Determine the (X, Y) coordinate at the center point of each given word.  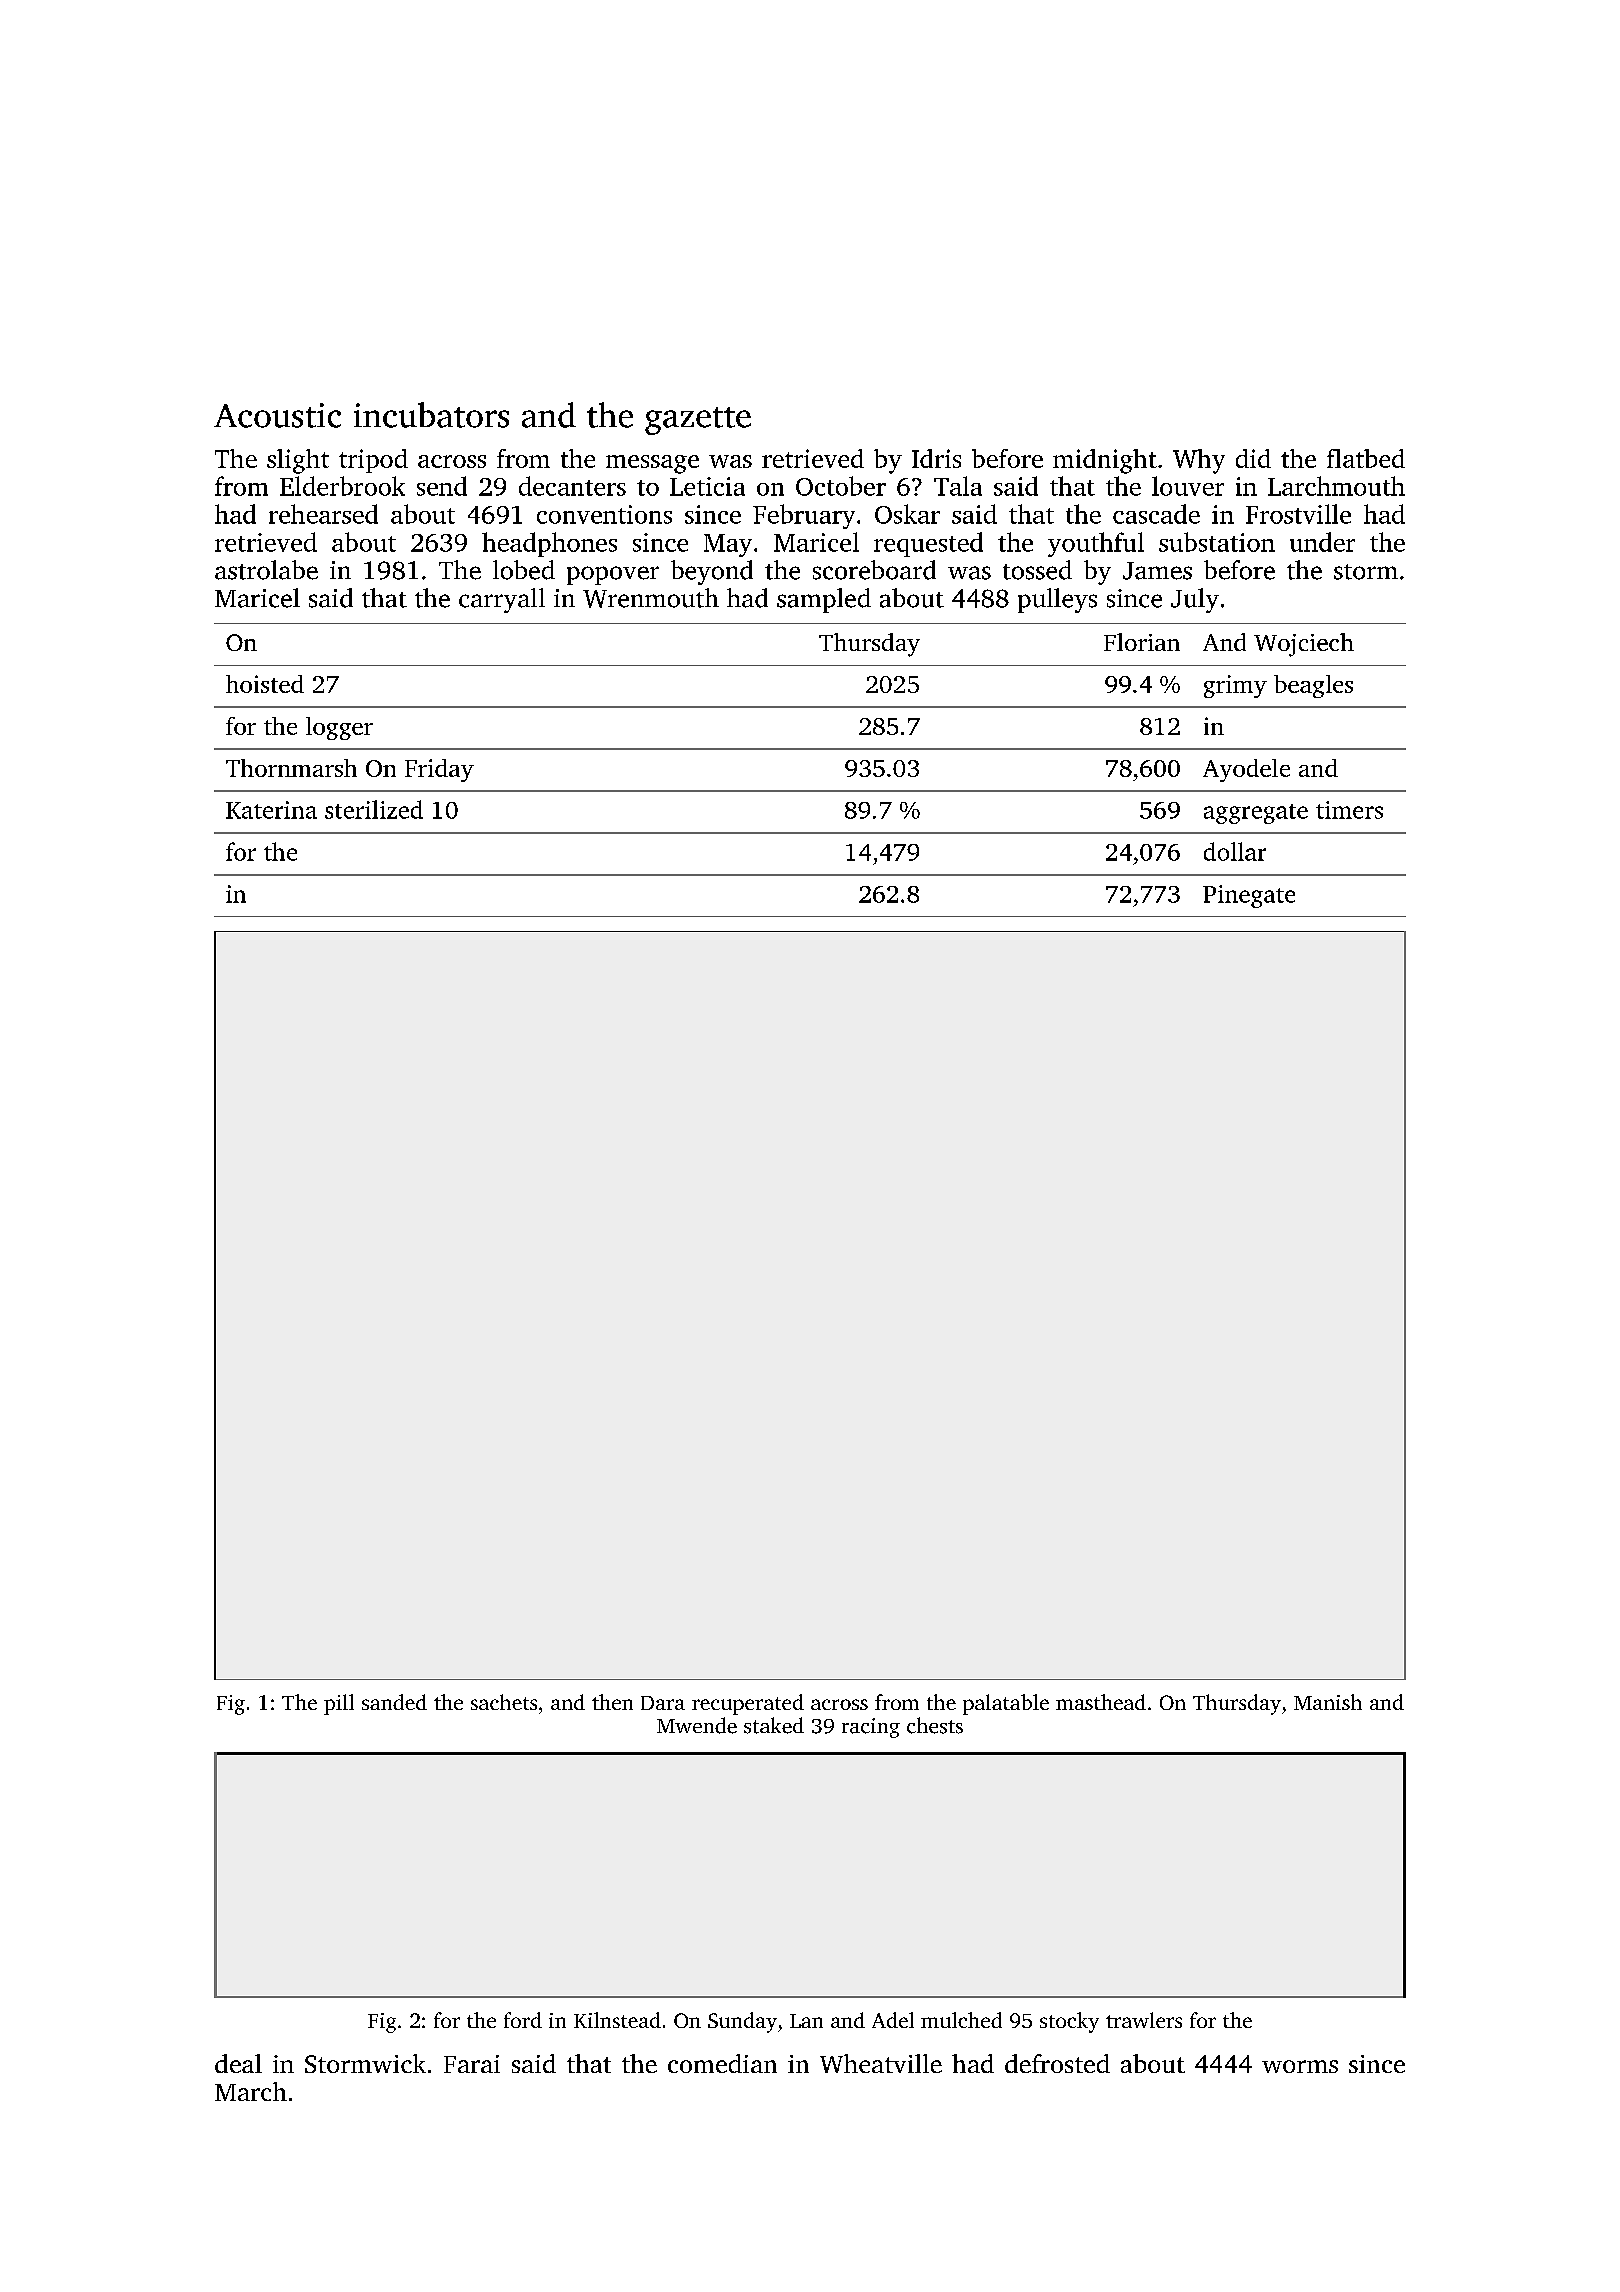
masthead (1101, 1702)
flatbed (1366, 458)
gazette (698, 421)
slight (298, 461)
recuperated (748, 1704)
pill (339, 1704)
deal (238, 2063)
